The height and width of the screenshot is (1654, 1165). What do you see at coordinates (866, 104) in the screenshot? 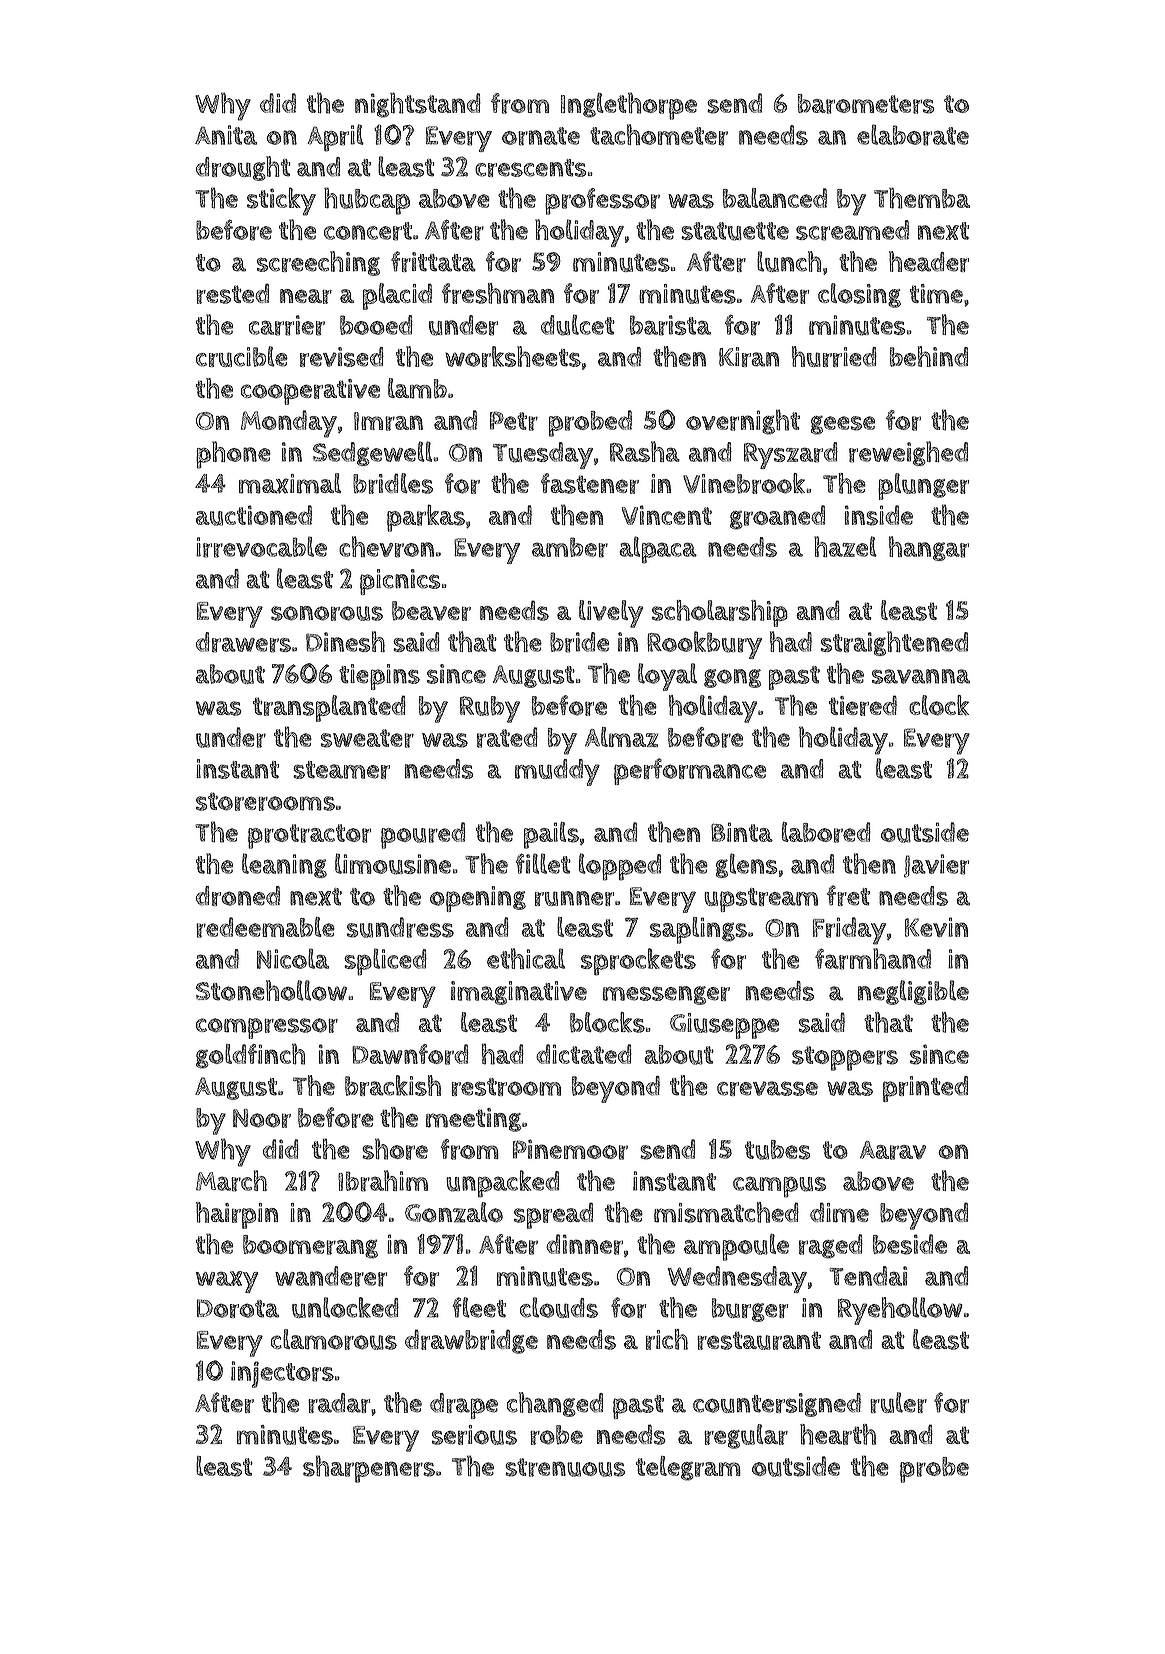
I see `barometers` at bounding box center [866, 104].
